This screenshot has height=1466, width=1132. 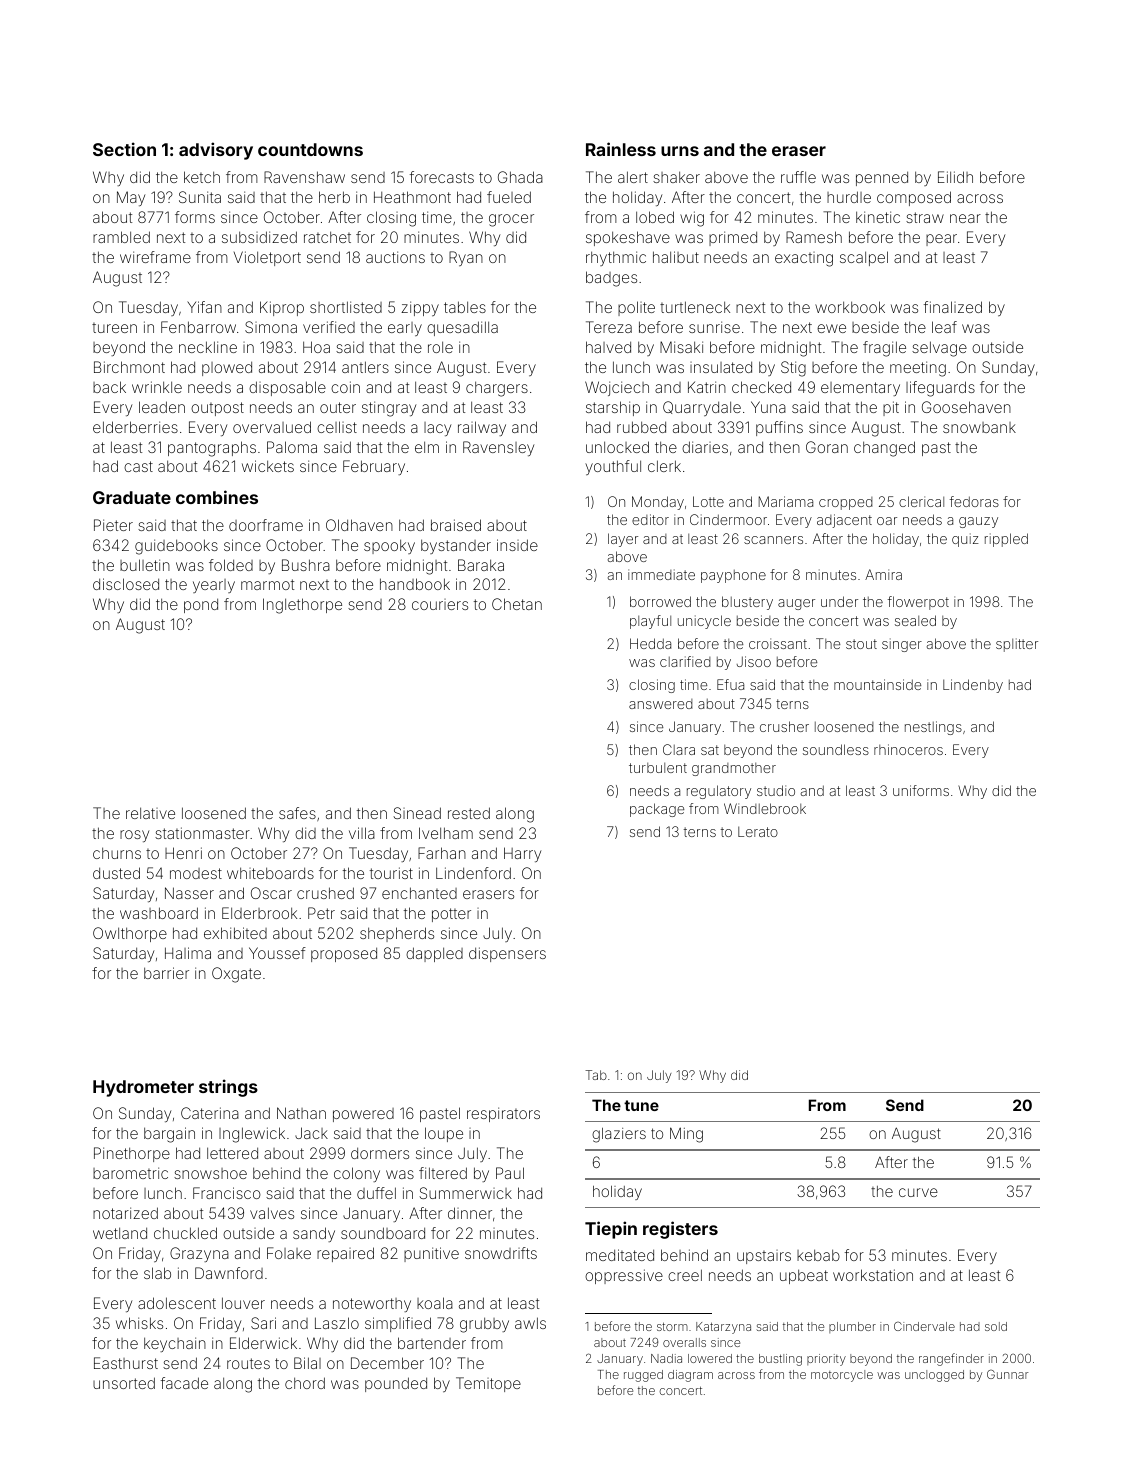 What do you see at coordinates (481, 565) in the screenshot?
I see `Baraka` at bounding box center [481, 565].
